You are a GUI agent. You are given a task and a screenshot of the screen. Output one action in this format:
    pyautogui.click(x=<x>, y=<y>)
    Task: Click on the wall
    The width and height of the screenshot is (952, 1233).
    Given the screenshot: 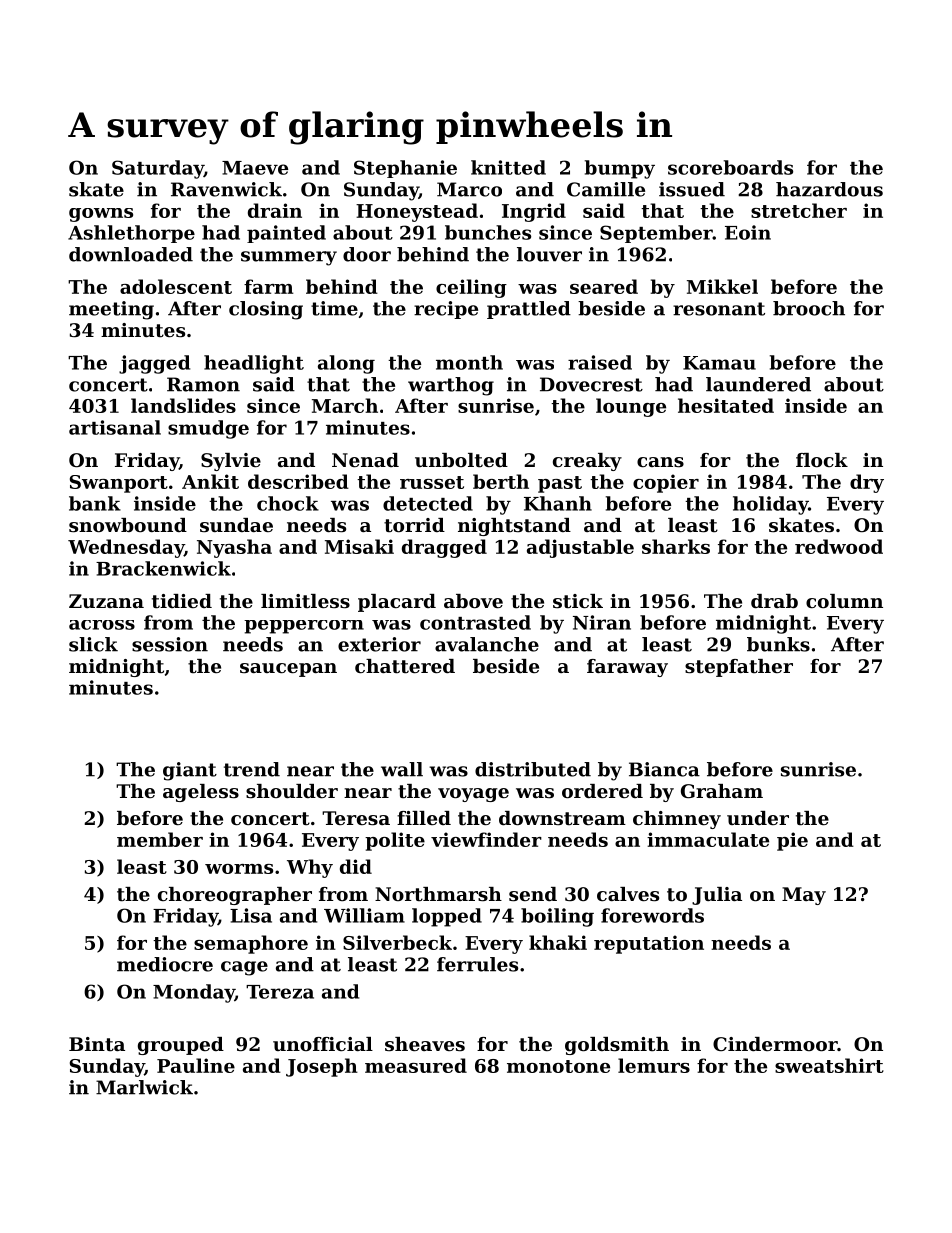 What is the action you would take?
    pyautogui.click(x=402, y=769)
